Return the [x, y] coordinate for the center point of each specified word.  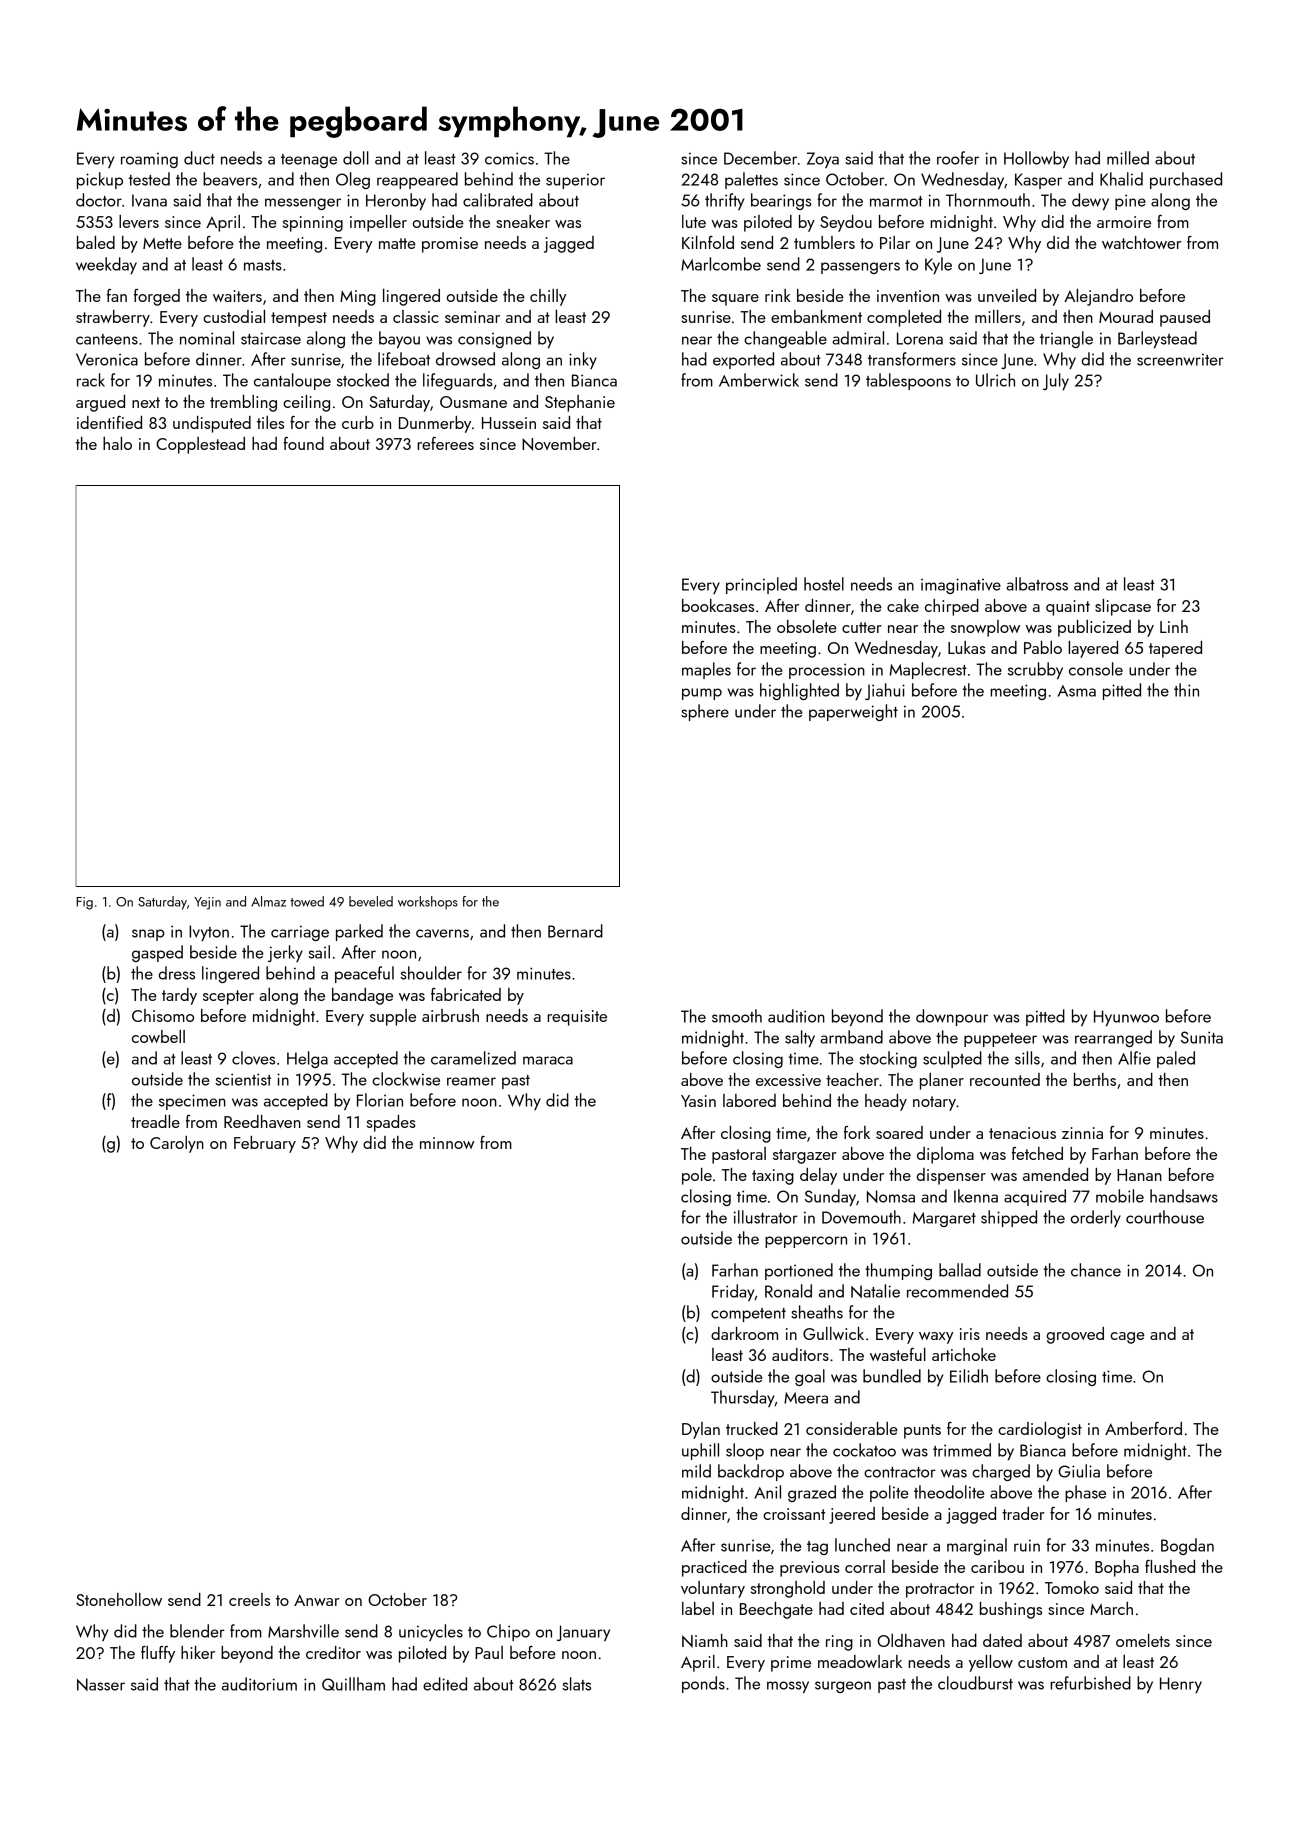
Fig [84, 903]
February [265, 1144]
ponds [703, 1684]
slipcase [1123, 607]
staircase [271, 338]
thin [1186, 690]
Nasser [101, 1684]
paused [1185, 318]
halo [117, 443]
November [559, 444]
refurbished [1090, 1683]
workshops [428, 903]
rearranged [1113, 1038]
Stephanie [580, 403]
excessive [788, 1080]
